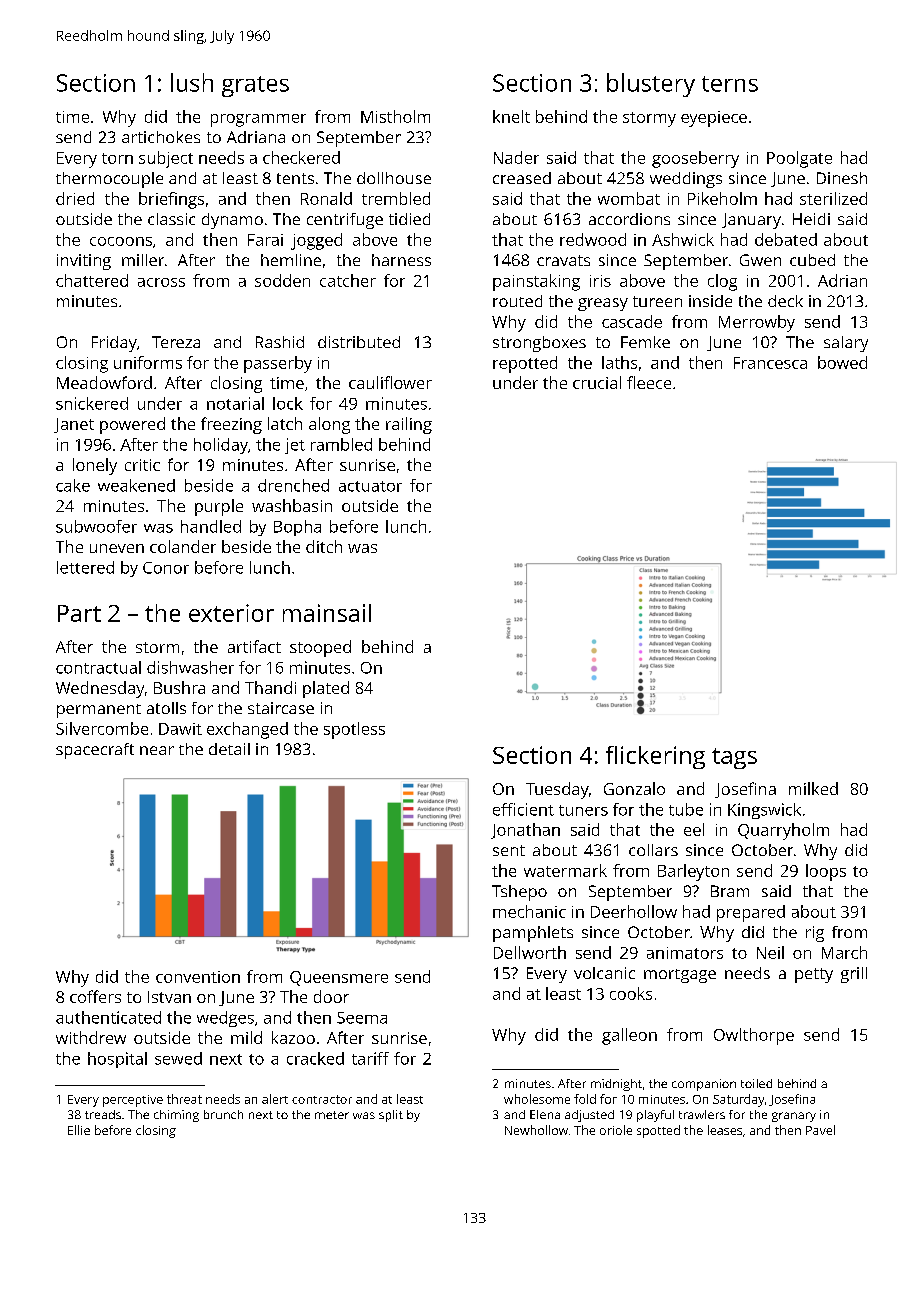 Image resolution: width=924 pixels, height=1311 pixels. Describe the element at coordinates (730, 84) in the document. I see `terns` at that location.
